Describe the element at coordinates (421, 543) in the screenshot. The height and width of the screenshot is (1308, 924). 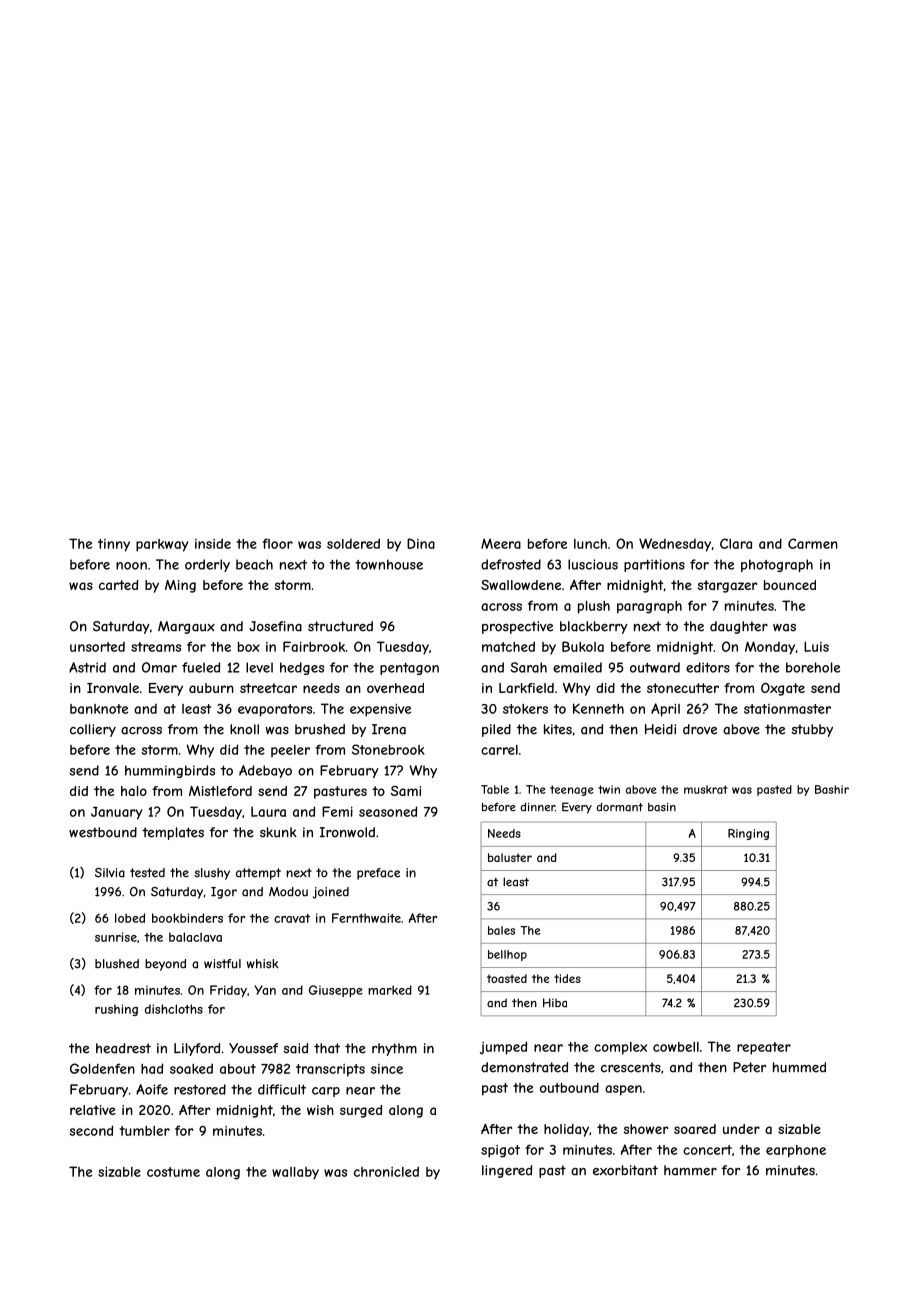
I see `Dina` at that location.
